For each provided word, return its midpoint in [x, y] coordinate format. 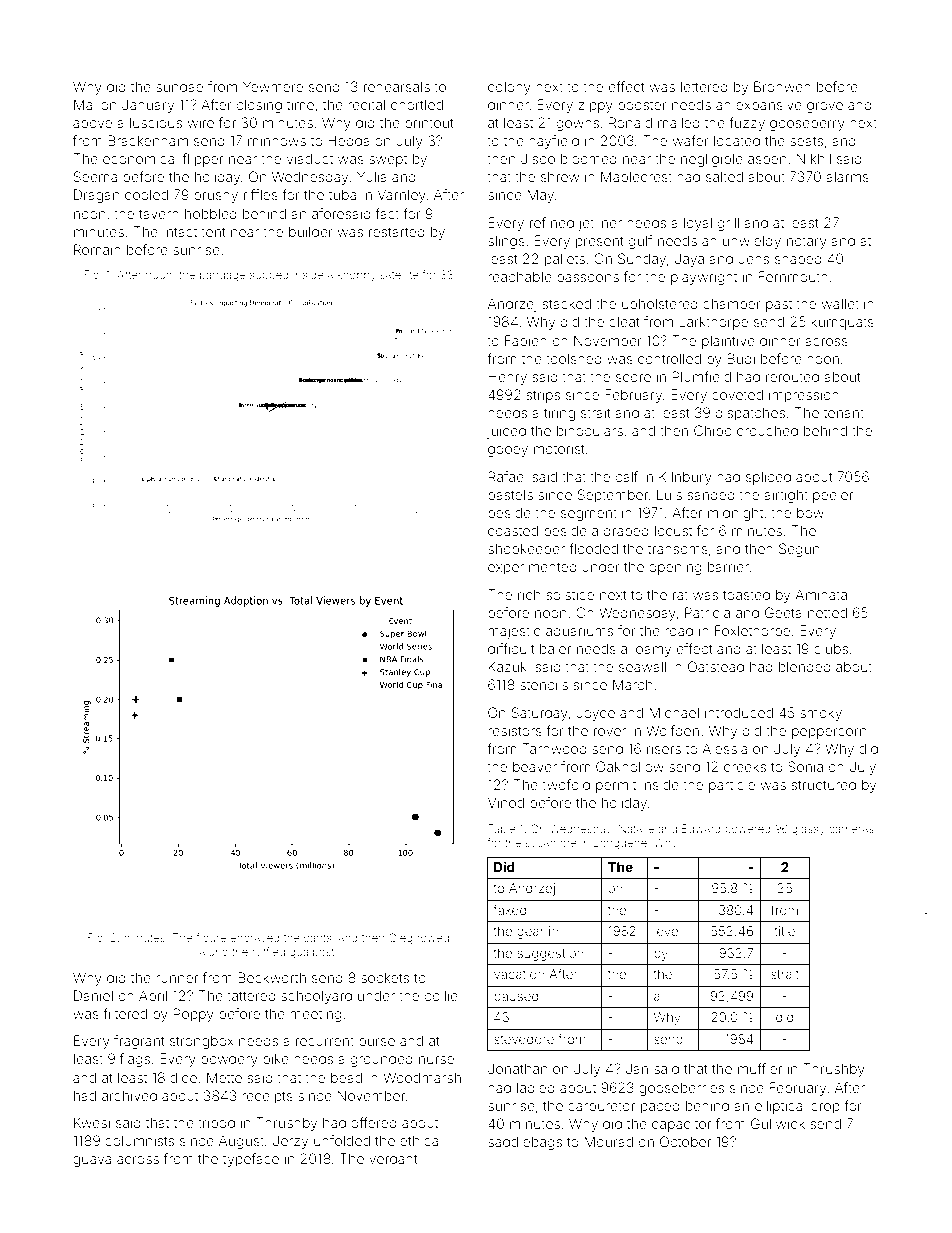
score [633, 378]
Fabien [526, 340]
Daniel [93, 995]
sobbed [269, 275]
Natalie [636, 828]
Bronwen [782, 86]
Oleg [401, 939]
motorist [559, 448]
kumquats [842, 323]
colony [509, 88]
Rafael [507, 476]
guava [92, 1161]
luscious [156, 122]
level [667, 931]
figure [211, 939]
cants [317, 938]
